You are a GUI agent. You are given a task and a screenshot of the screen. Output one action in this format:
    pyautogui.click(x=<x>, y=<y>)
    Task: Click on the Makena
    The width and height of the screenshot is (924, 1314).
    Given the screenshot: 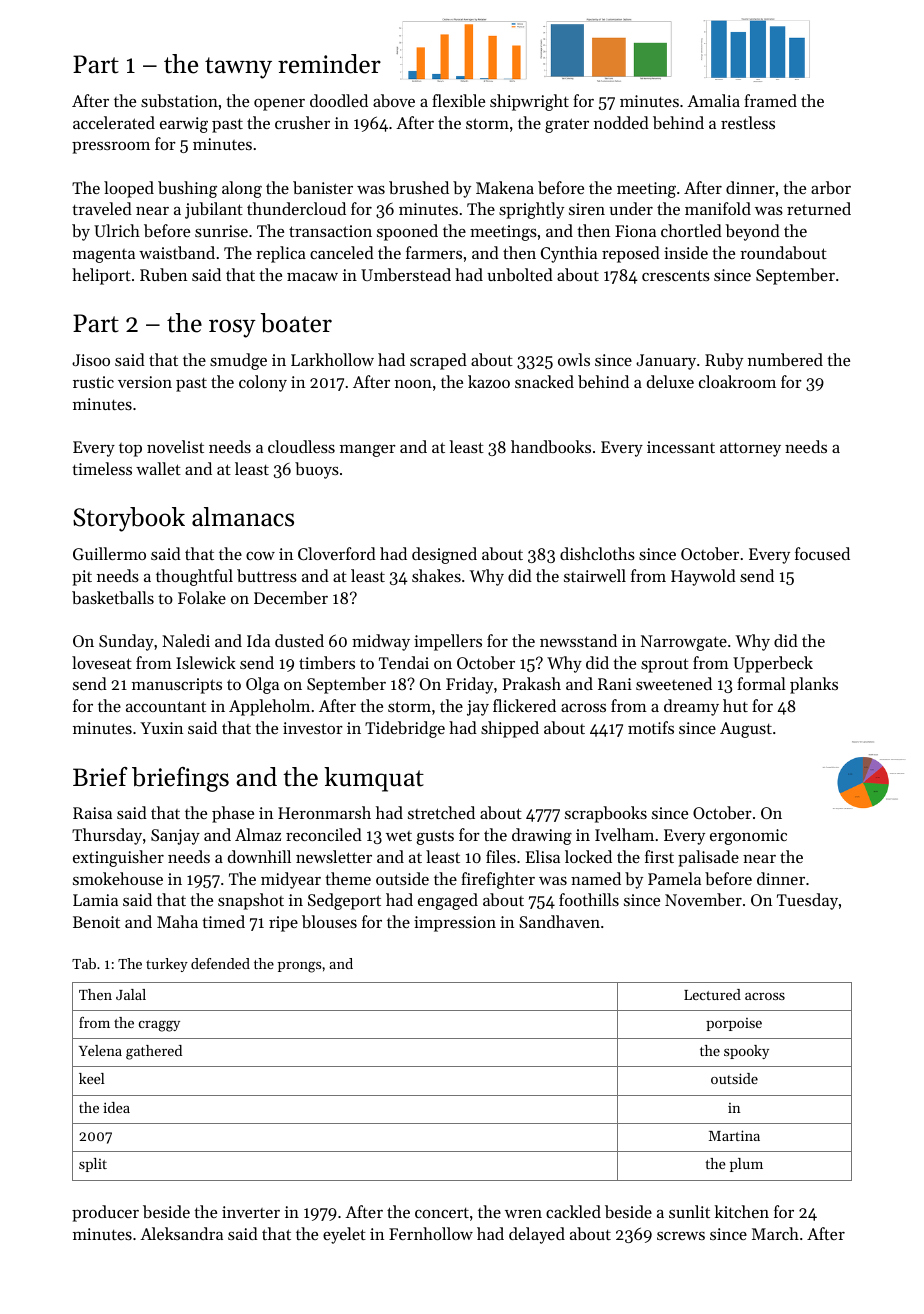 What is the action you would take?
    pyautogui.click(x=505, y=187)
